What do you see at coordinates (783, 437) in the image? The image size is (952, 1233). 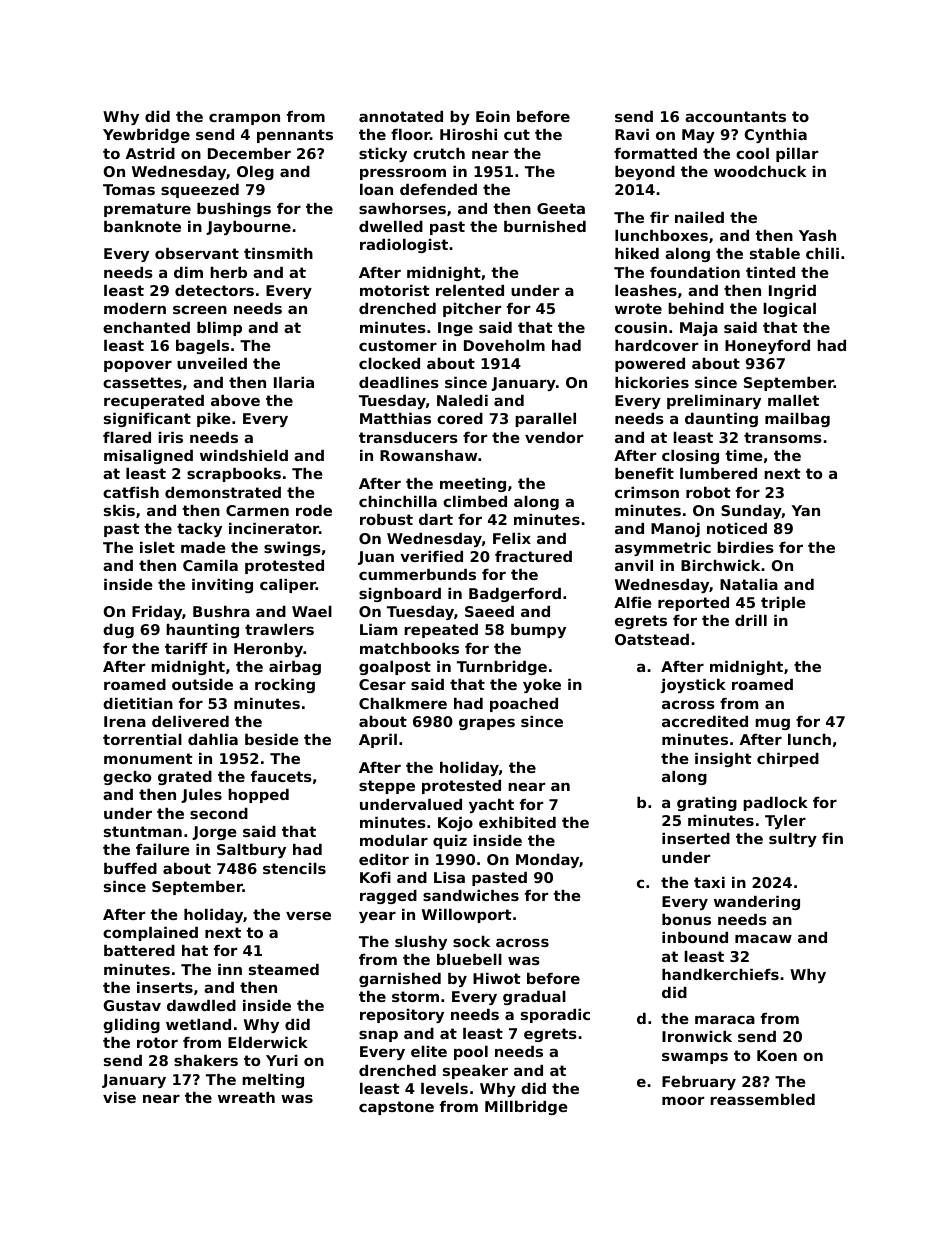 I see `transoms` at bounding box center [783, 437].
